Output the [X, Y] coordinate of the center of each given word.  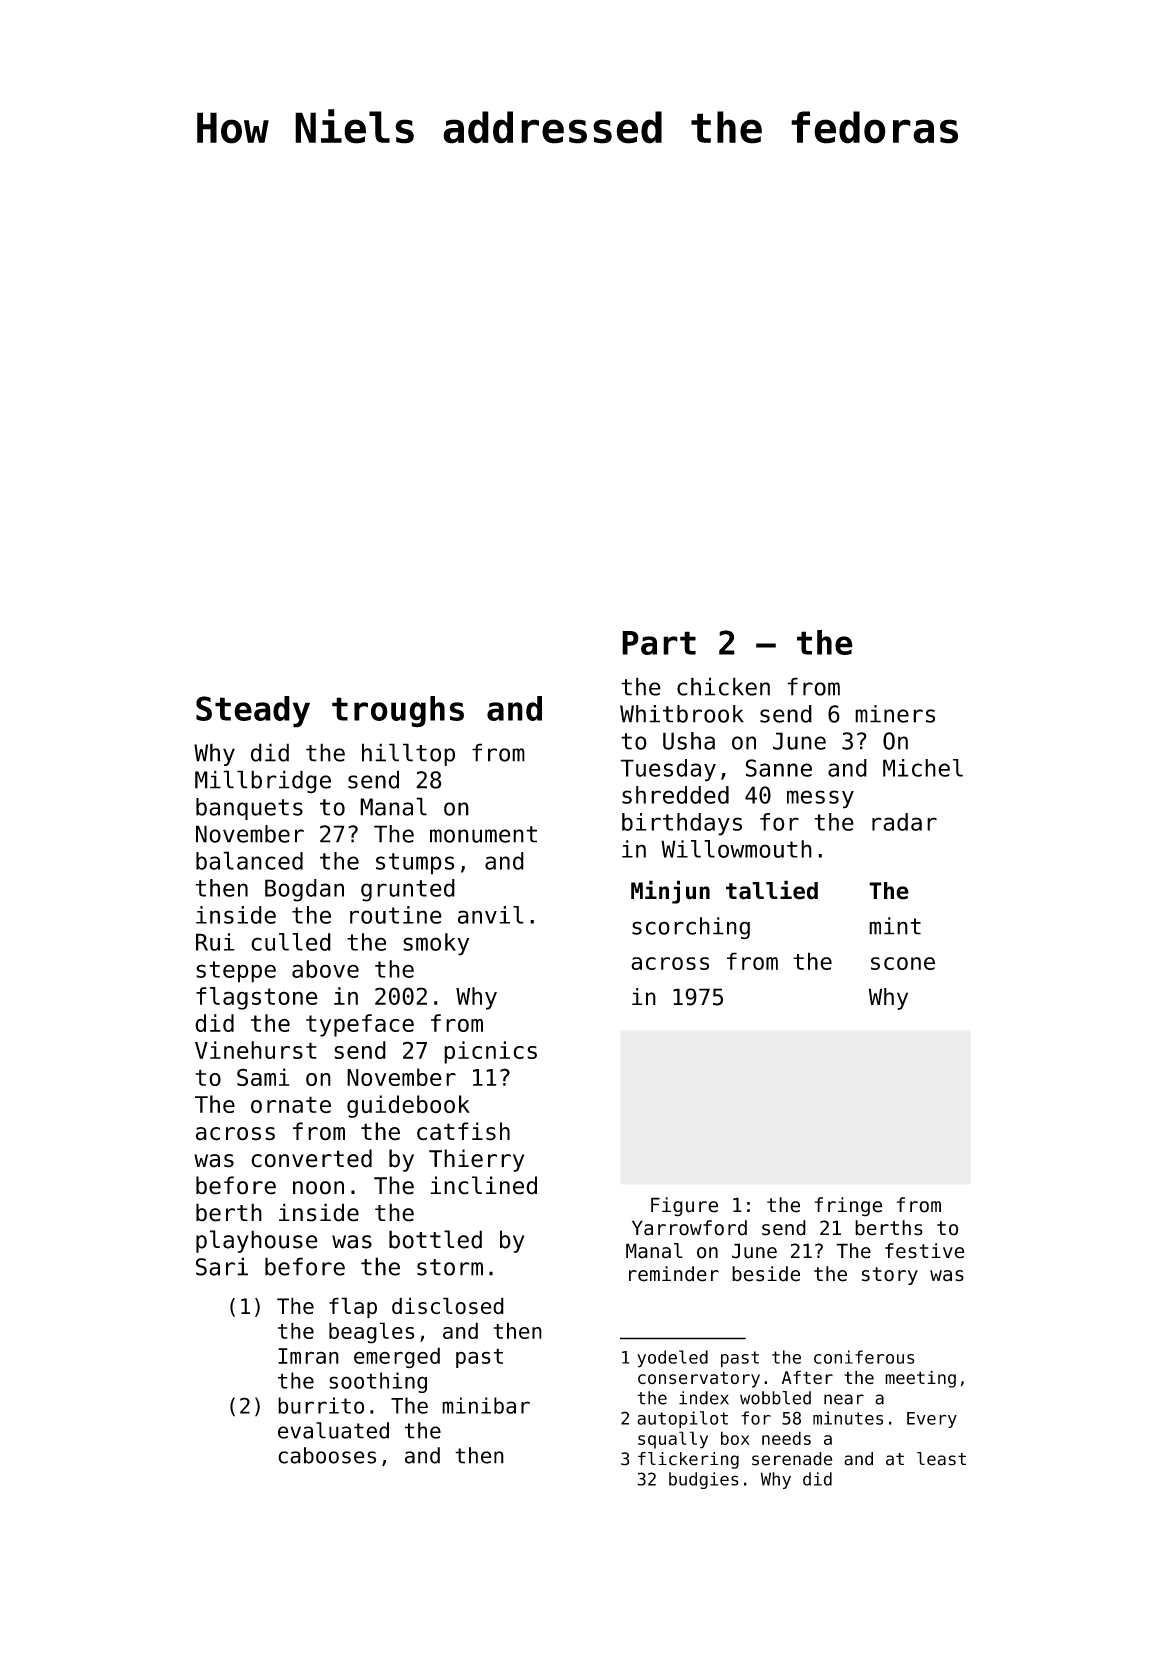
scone [903, 963]
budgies [704, 1480]
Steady [253, 712]
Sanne [779, 768]
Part [659, 643]
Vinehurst [256, 1050]
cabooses [327, 1455]
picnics [490, 1052]
